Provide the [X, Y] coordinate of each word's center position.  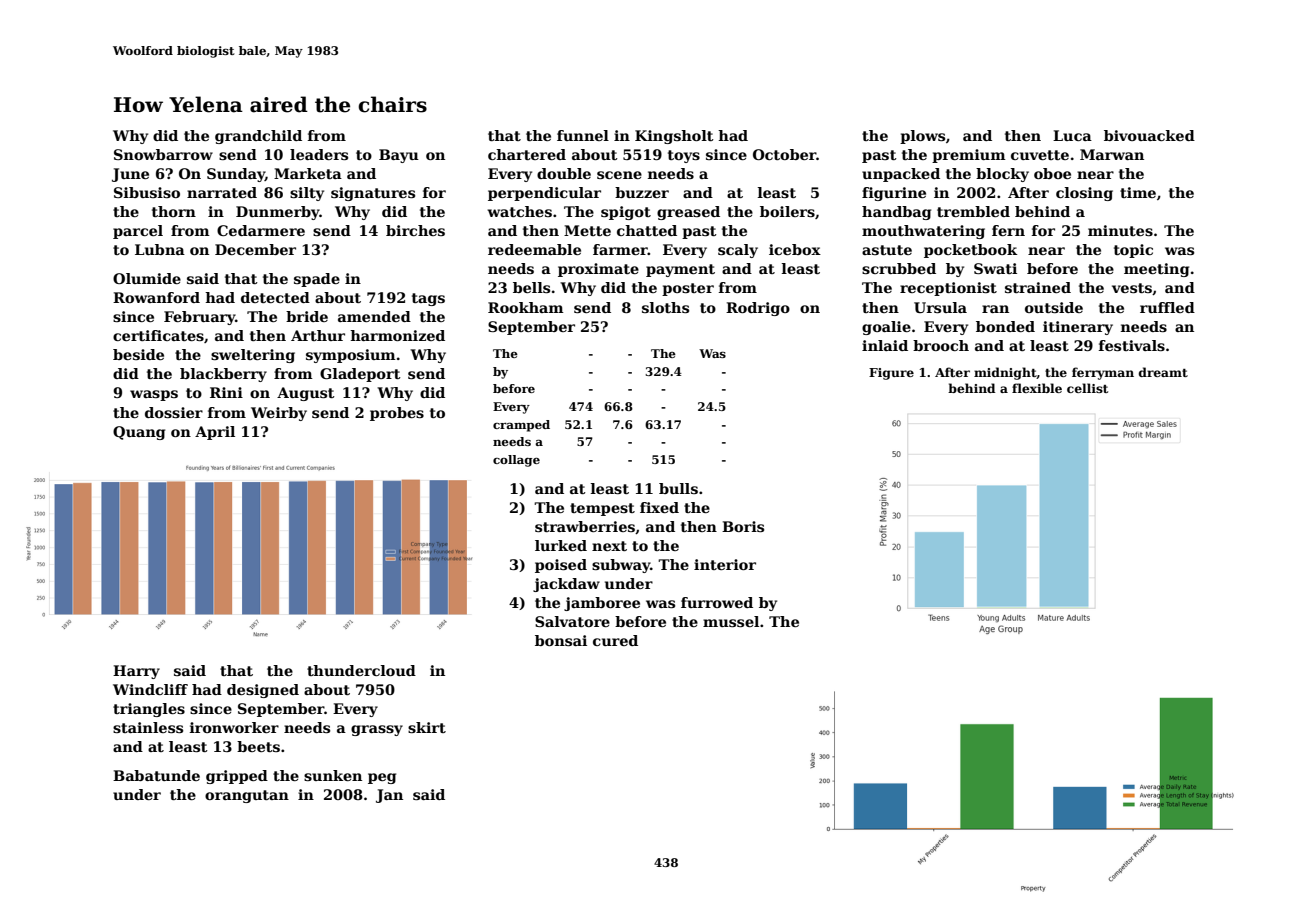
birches [415, 230]
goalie [886, 328]
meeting [1156, 270]
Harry [136, 672]
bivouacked [1149, 135]
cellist [1087, 388]
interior [725, 564]
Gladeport [360, 375]
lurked [561, 545]
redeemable [534, 249]
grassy [377, 730]
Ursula [940, 307]
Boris [743, 526]
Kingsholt [674, 137]
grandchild [258, 137]
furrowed [717, 602]
